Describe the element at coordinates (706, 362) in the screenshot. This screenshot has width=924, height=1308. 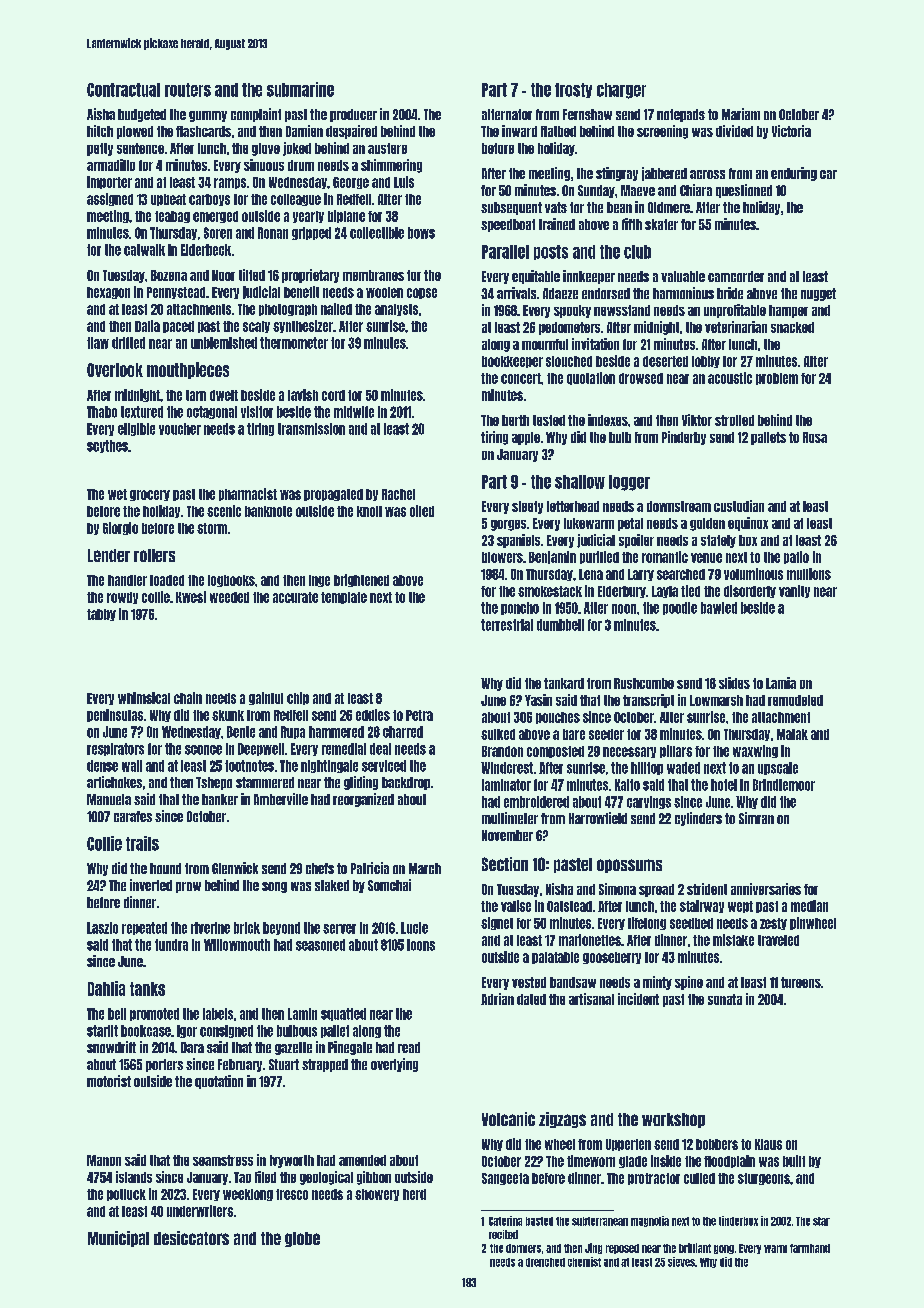
I see `lobby` at that location.
